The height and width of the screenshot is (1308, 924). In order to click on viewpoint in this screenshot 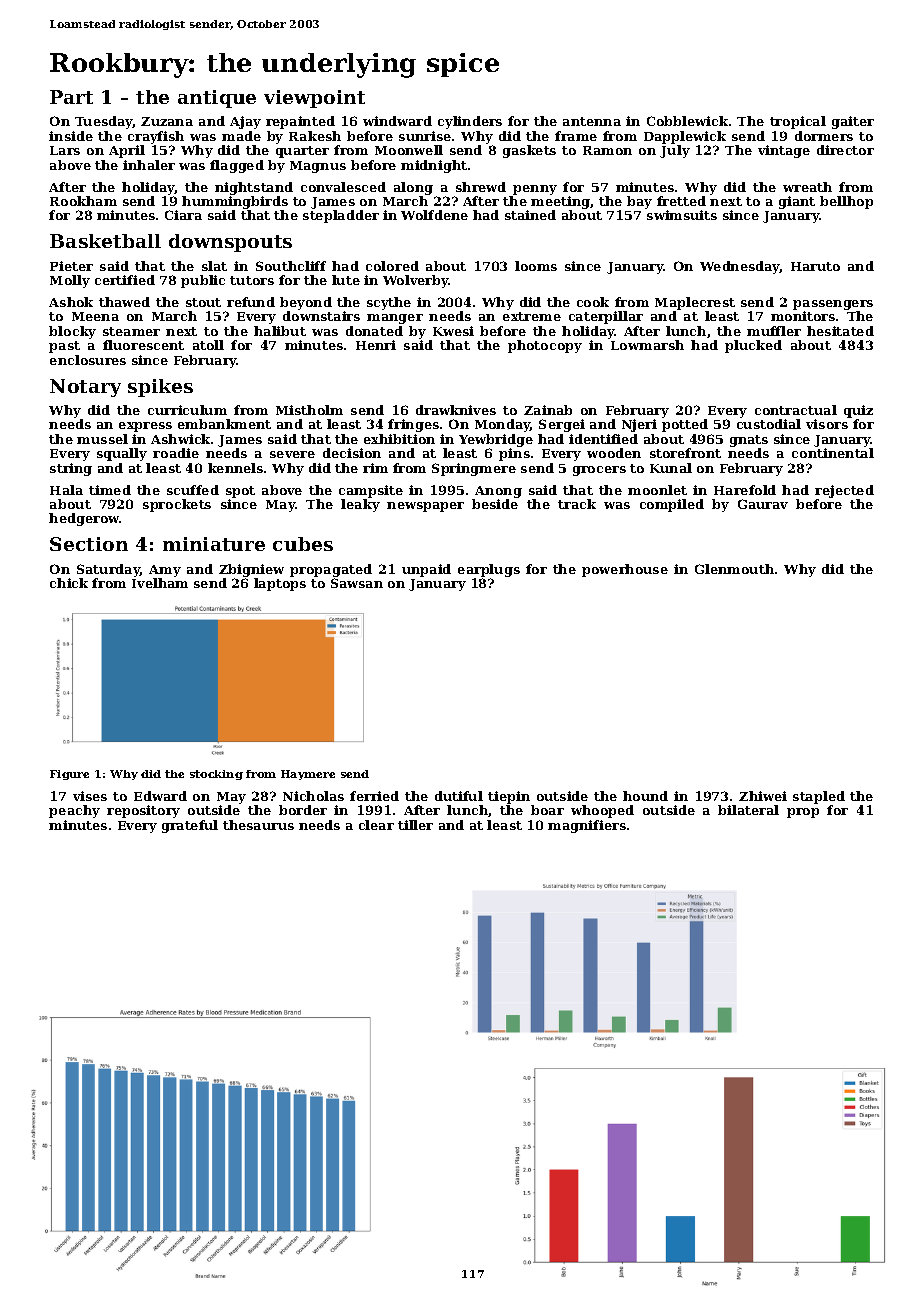, I will do `click(314, 99)`.
